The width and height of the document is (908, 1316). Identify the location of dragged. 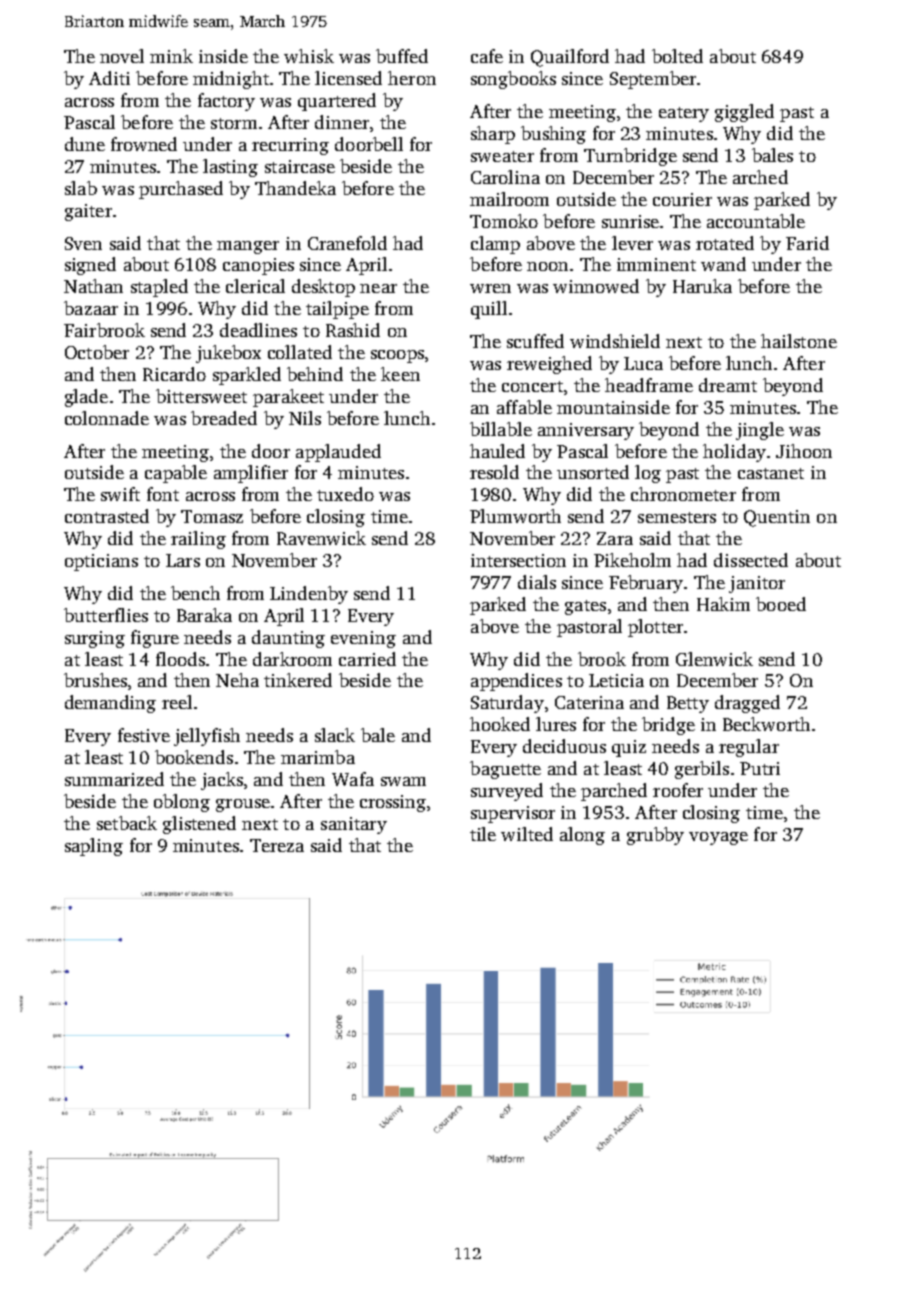
(747, 704).
